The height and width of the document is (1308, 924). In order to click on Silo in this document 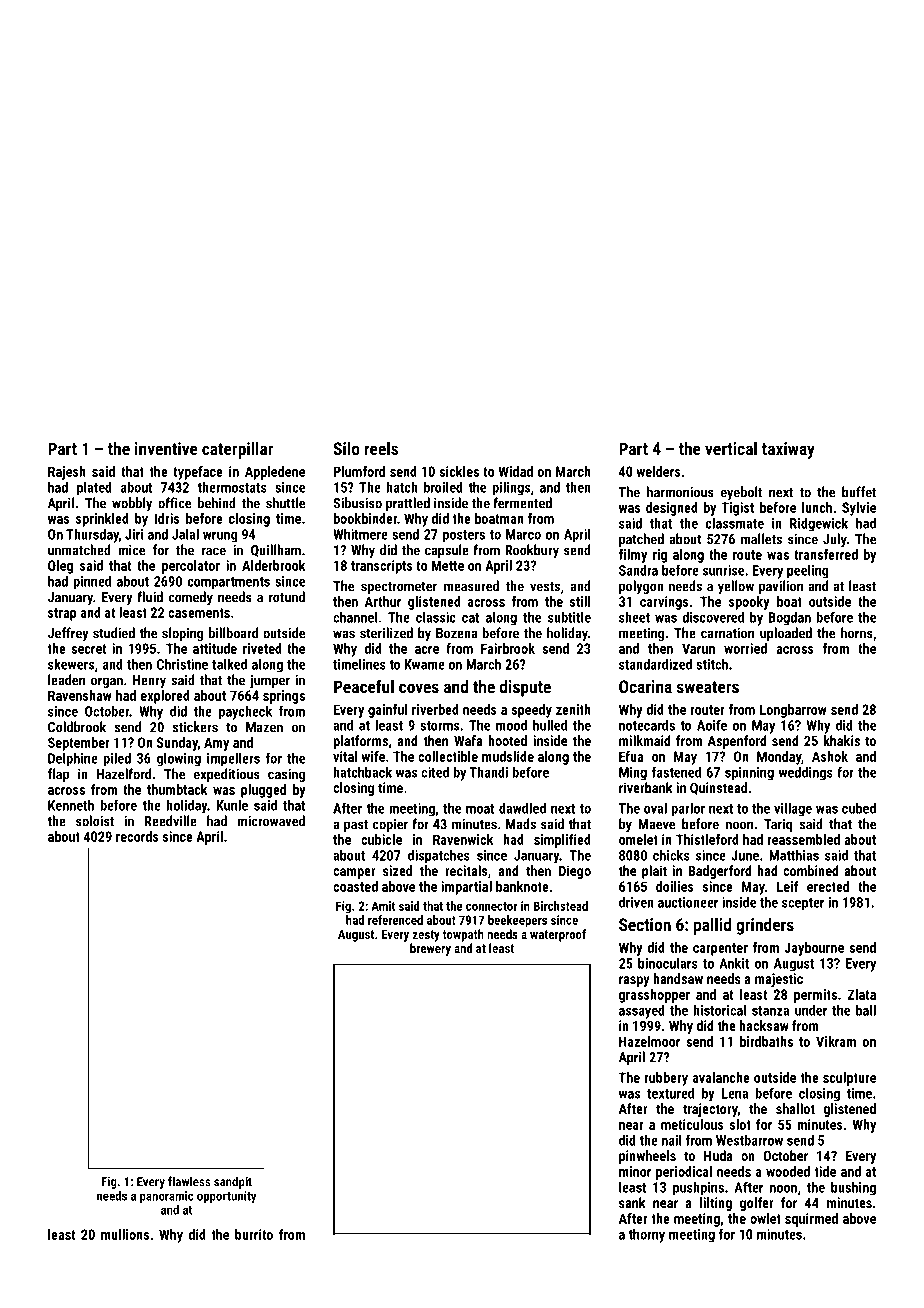, I will do `click(346, 448)`.
